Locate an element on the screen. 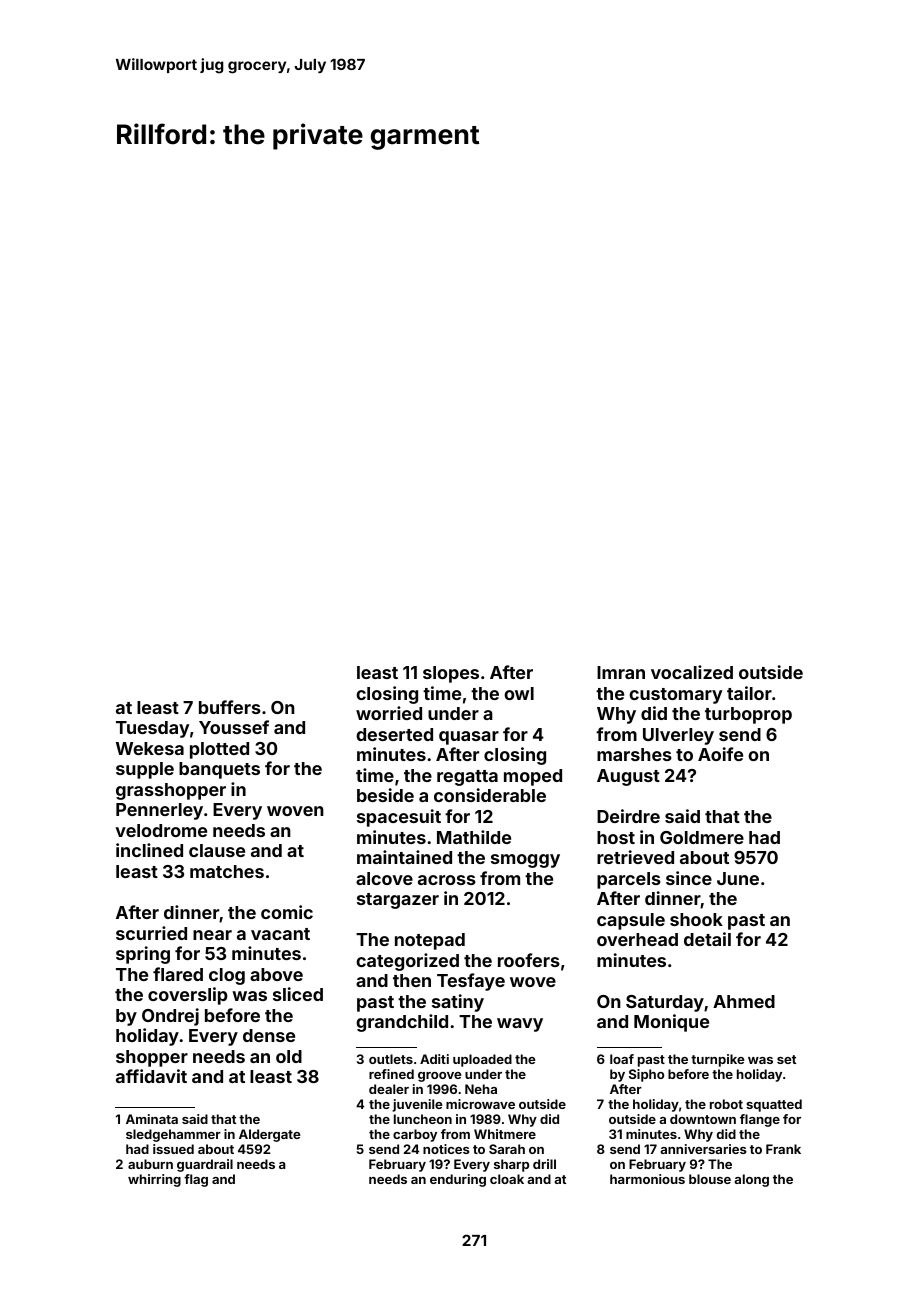 Image resolution: width=924 pixels, height=1308 pixels. shook is located at coordinates (696, 919).
